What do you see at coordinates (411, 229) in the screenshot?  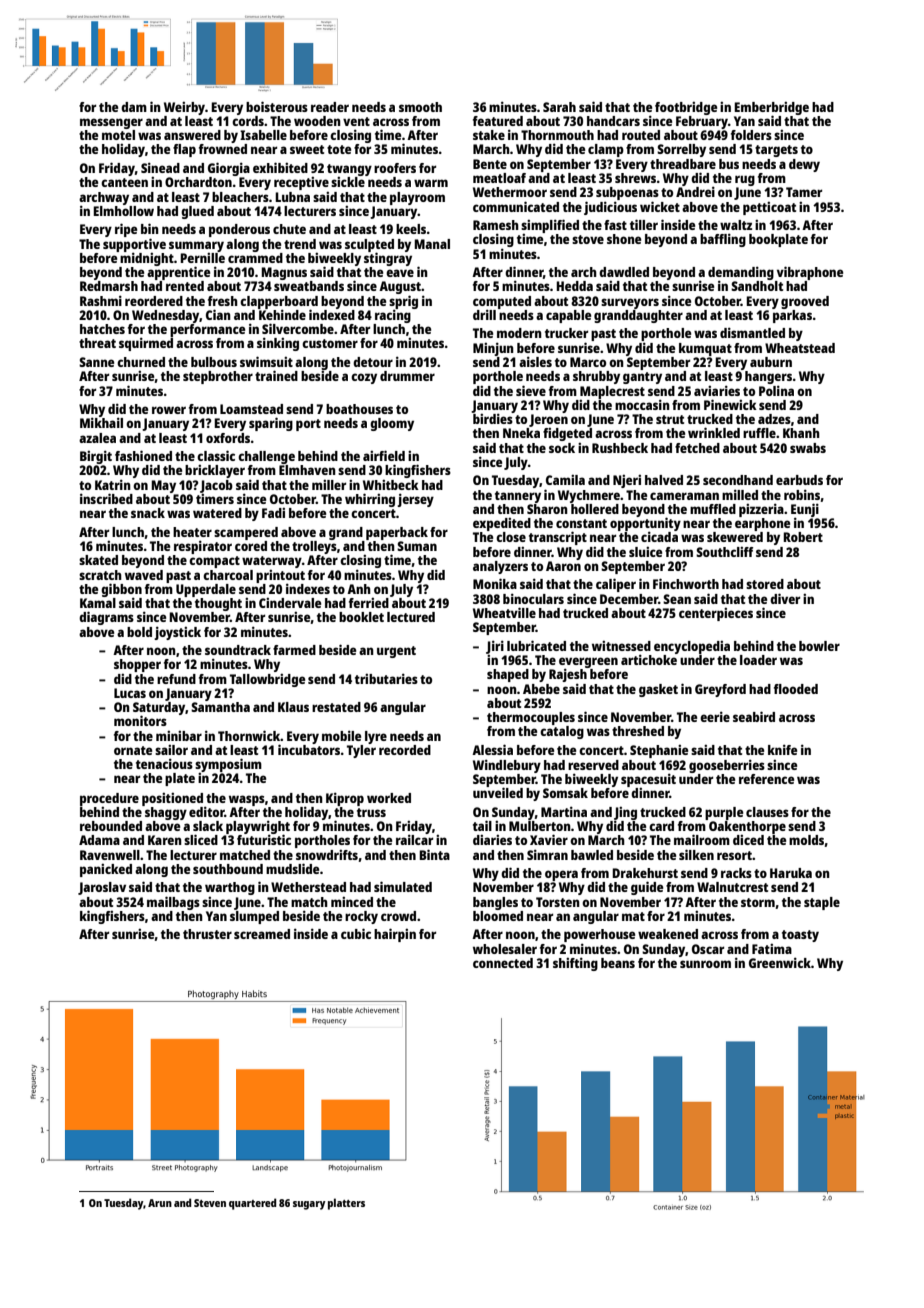 I see `keels` at bounding box center [411, 229].
